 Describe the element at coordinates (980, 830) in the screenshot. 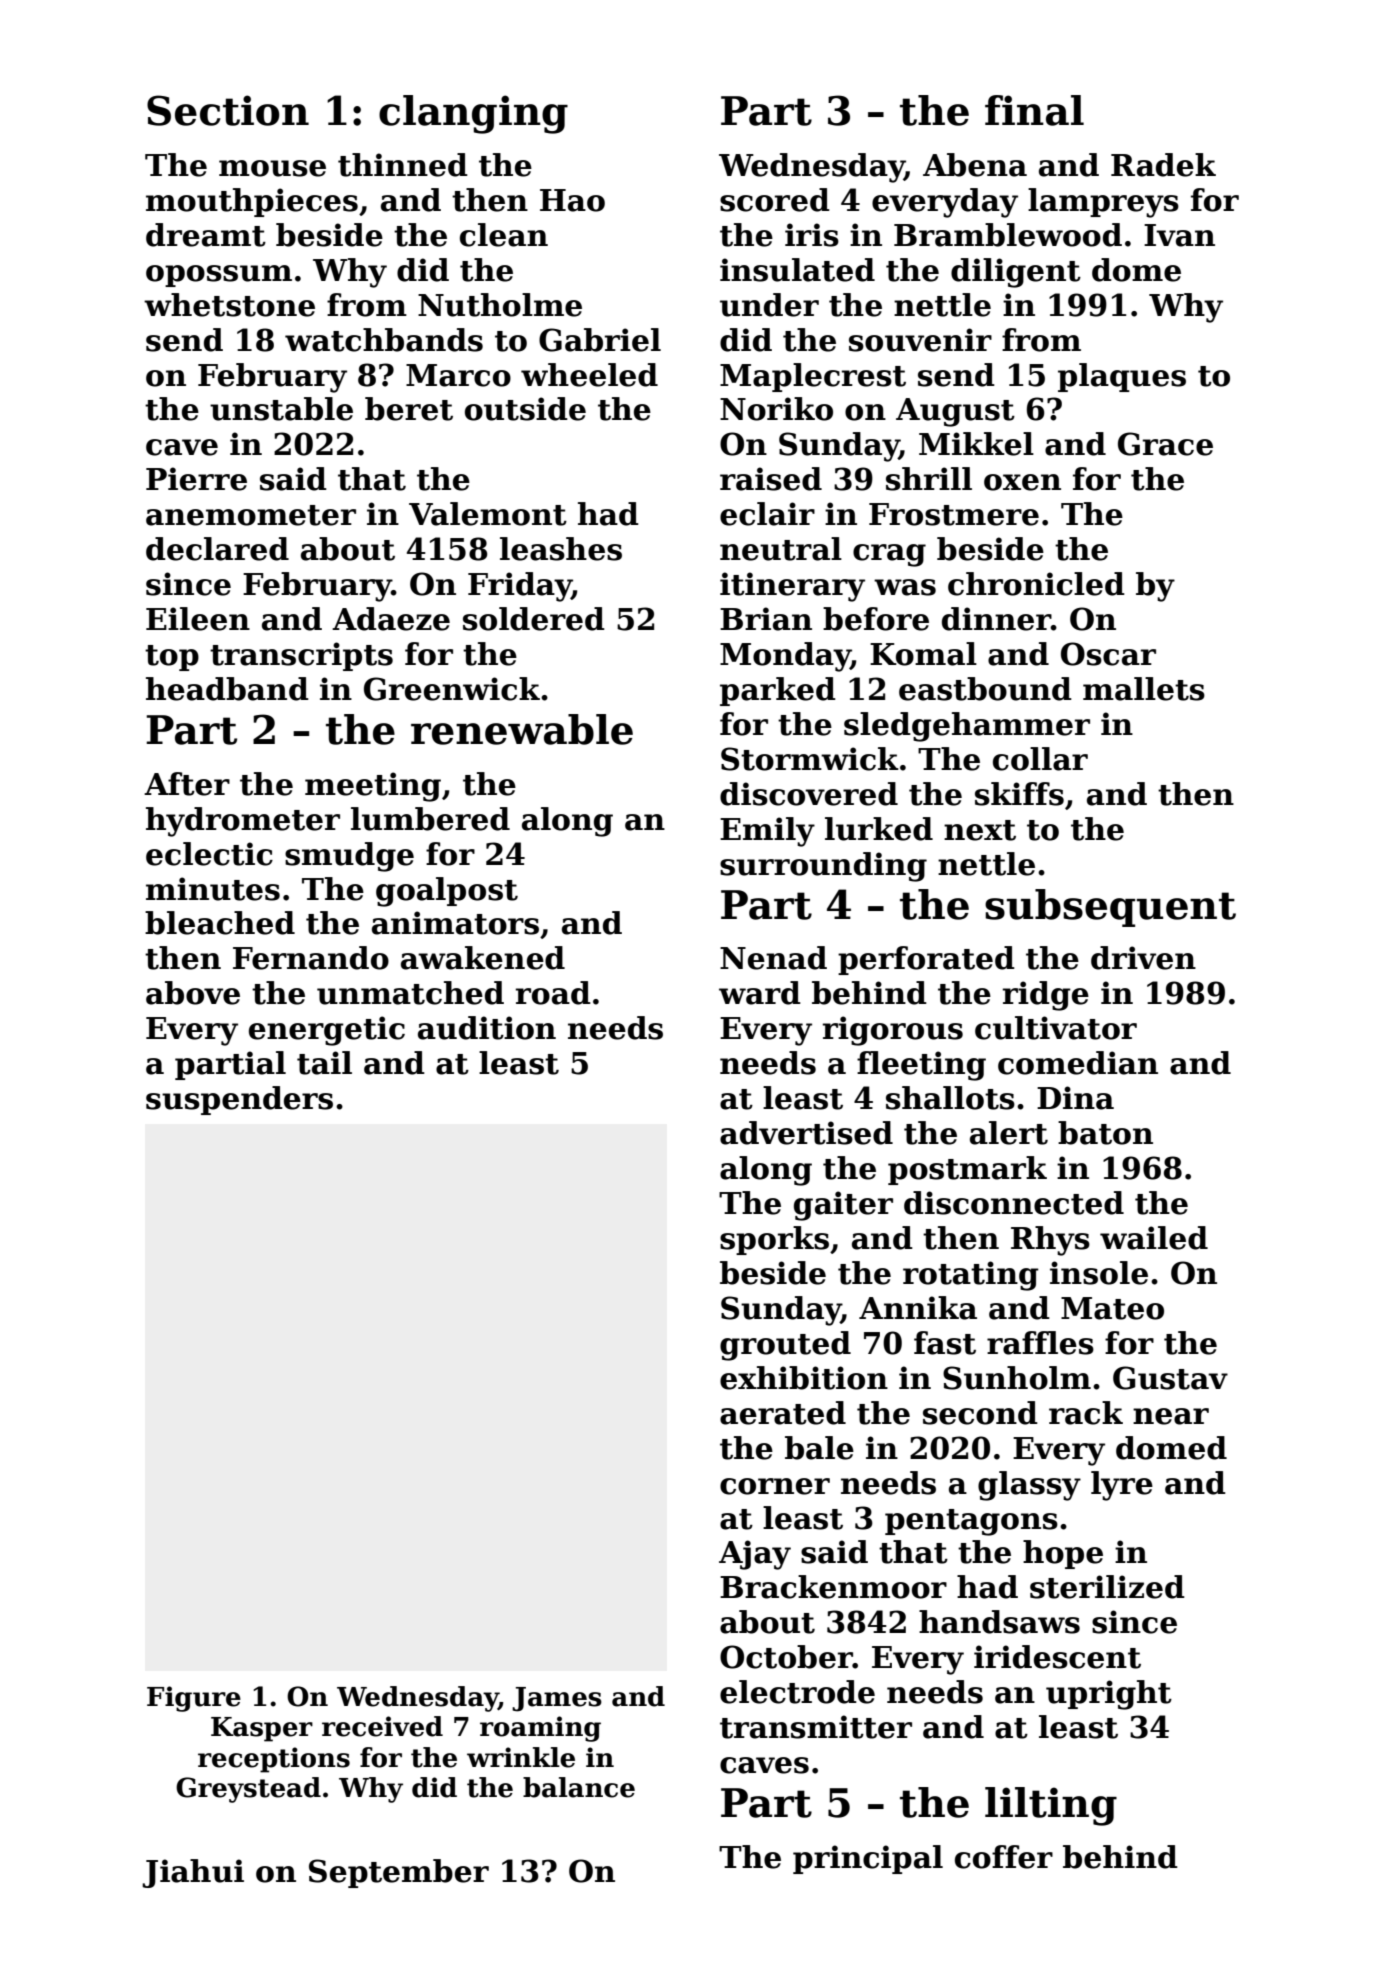

I see `next` at that location.
